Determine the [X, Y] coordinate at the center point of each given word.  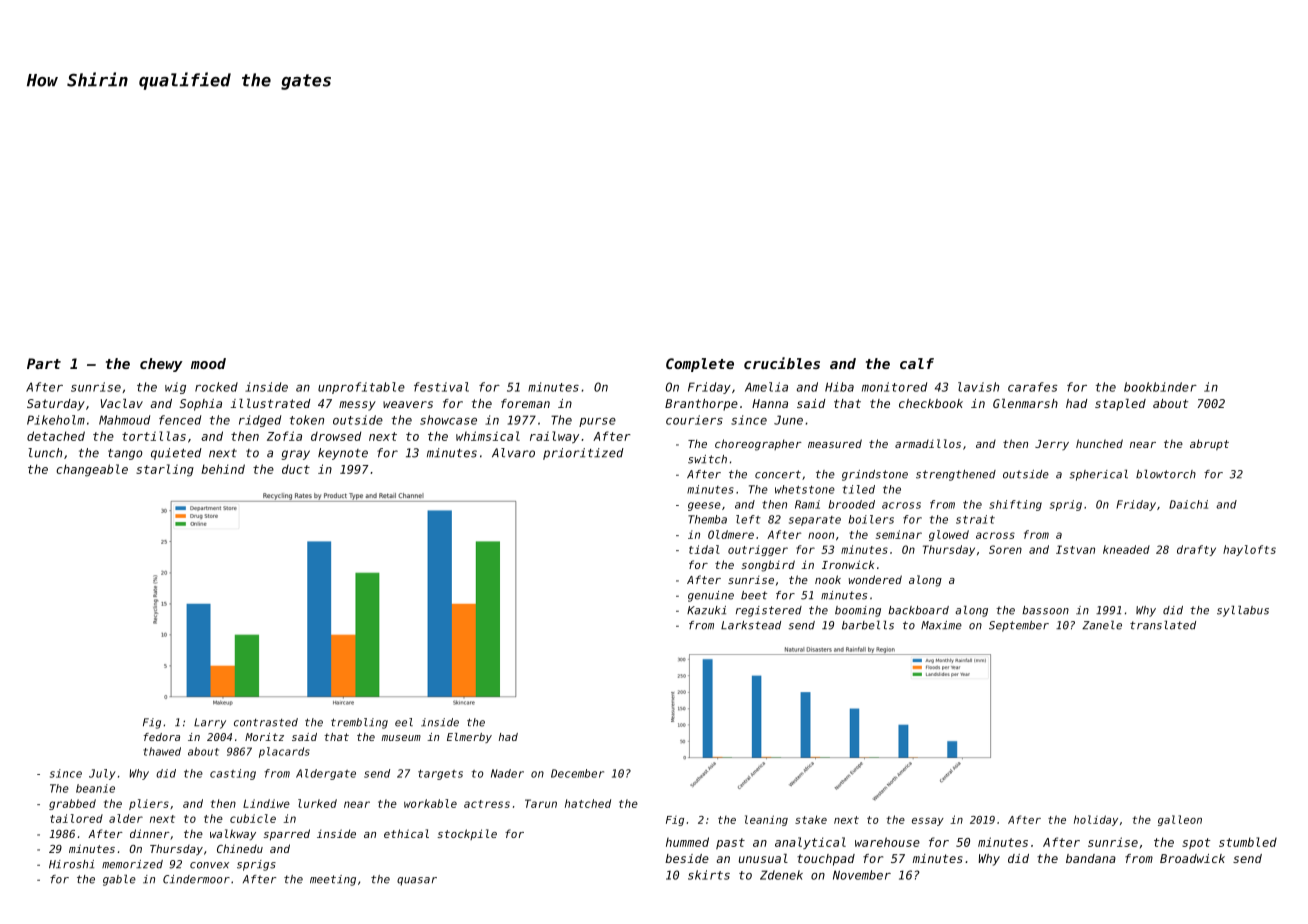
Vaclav [122, 403]
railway [554, 437]
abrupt [1209, 444]
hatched [588, 803]
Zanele [1102, 625]
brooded [852, 504]
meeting [333, 880]
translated [1163, 625]
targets [440, 774]
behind [223, 469]
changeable [92, 470]
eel [404, 722]
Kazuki [706, 610]
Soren [1005, 549]
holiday [1096, 820]
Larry [210, 723]
